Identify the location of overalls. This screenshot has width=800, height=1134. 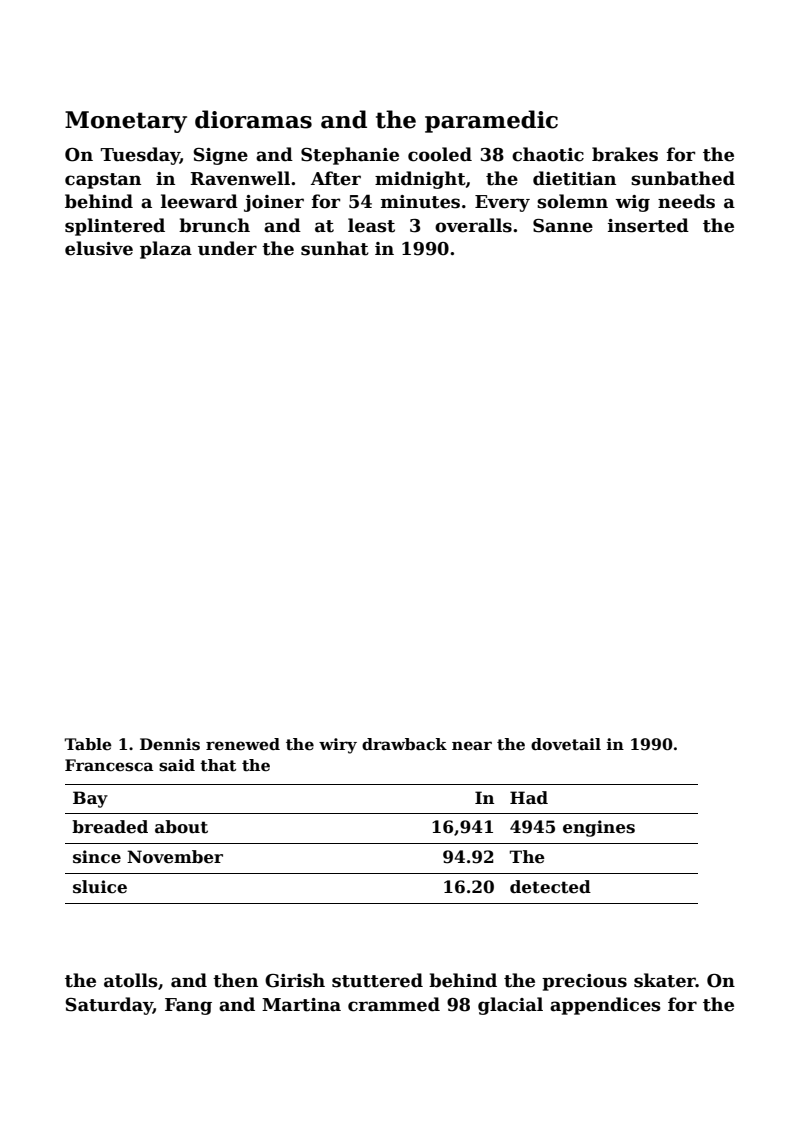
(473, 225).
